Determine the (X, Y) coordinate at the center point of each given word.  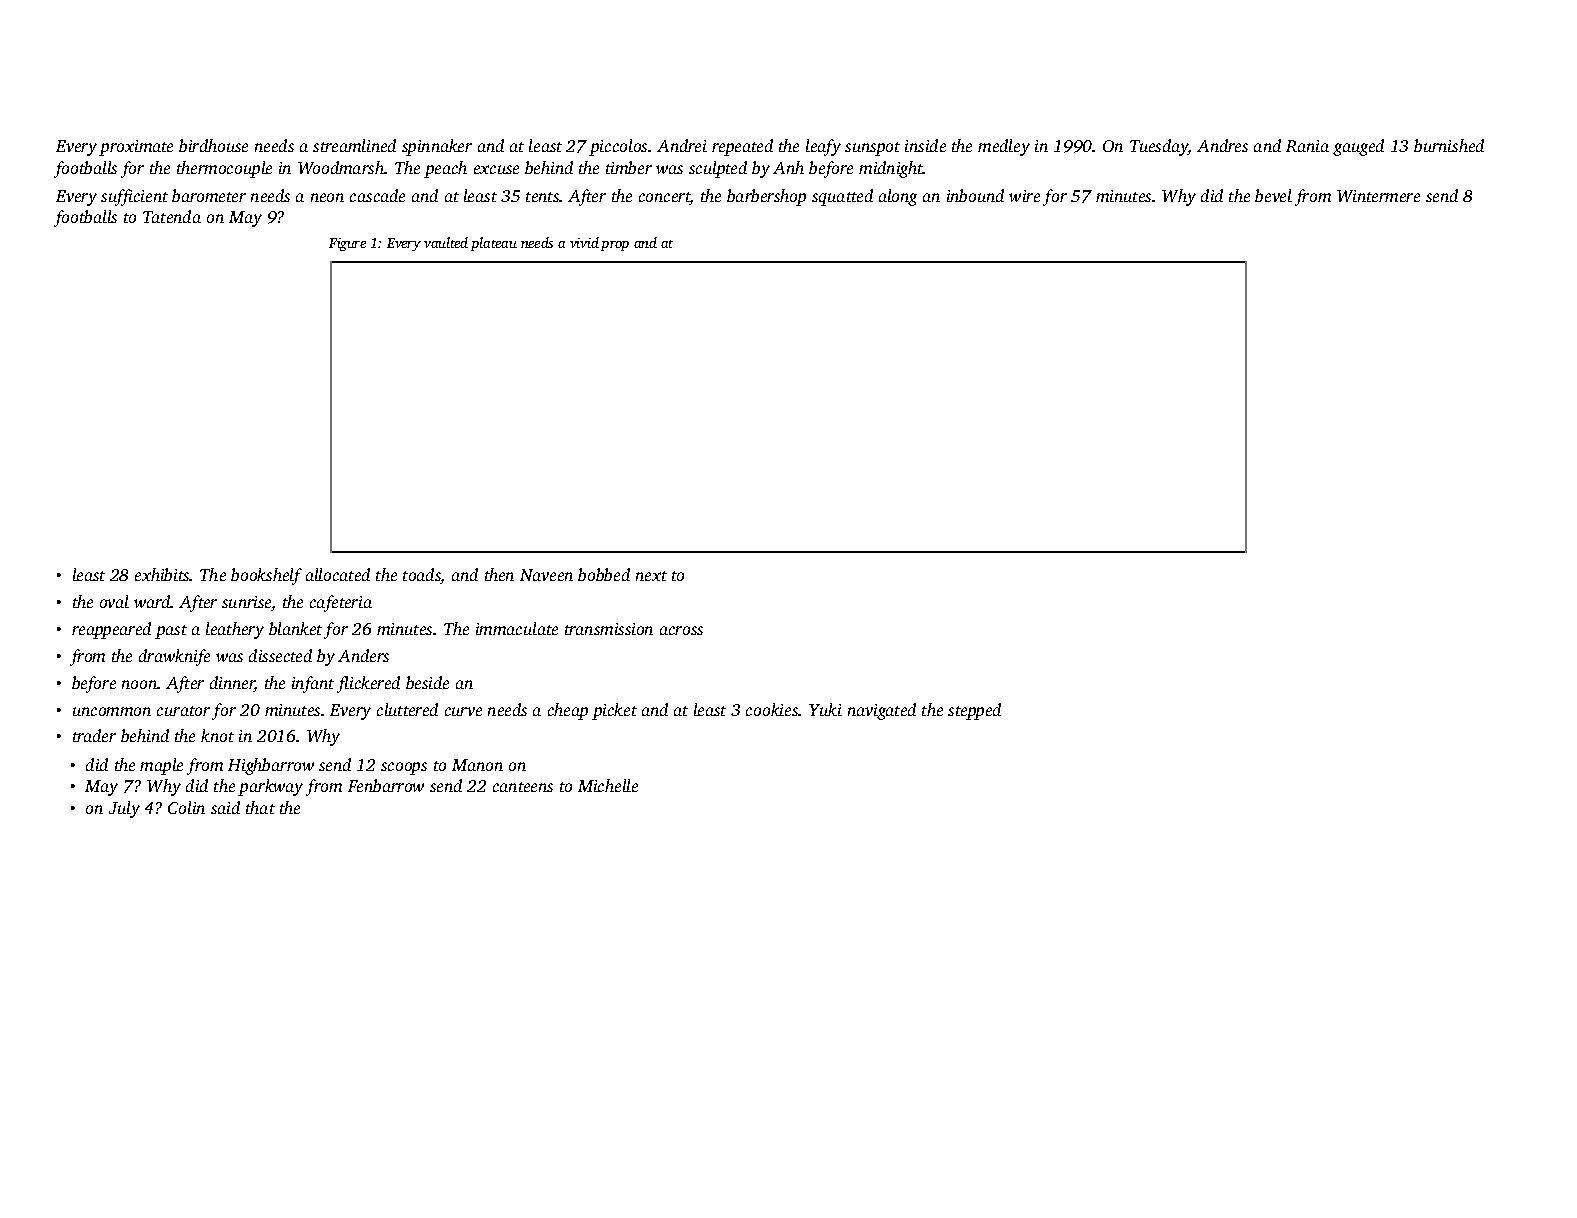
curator (183, 711)
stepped (974, 711)
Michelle (608, 785)
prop (615, 246)
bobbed (604, 574)
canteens (523, 787)
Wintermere (1378, 196)
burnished (1449, 145)
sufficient (134, 197)
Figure (347, 244)
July (124, 809)
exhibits (162, 574)
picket (614, 711)
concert (664, 198)
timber (629, 167)
